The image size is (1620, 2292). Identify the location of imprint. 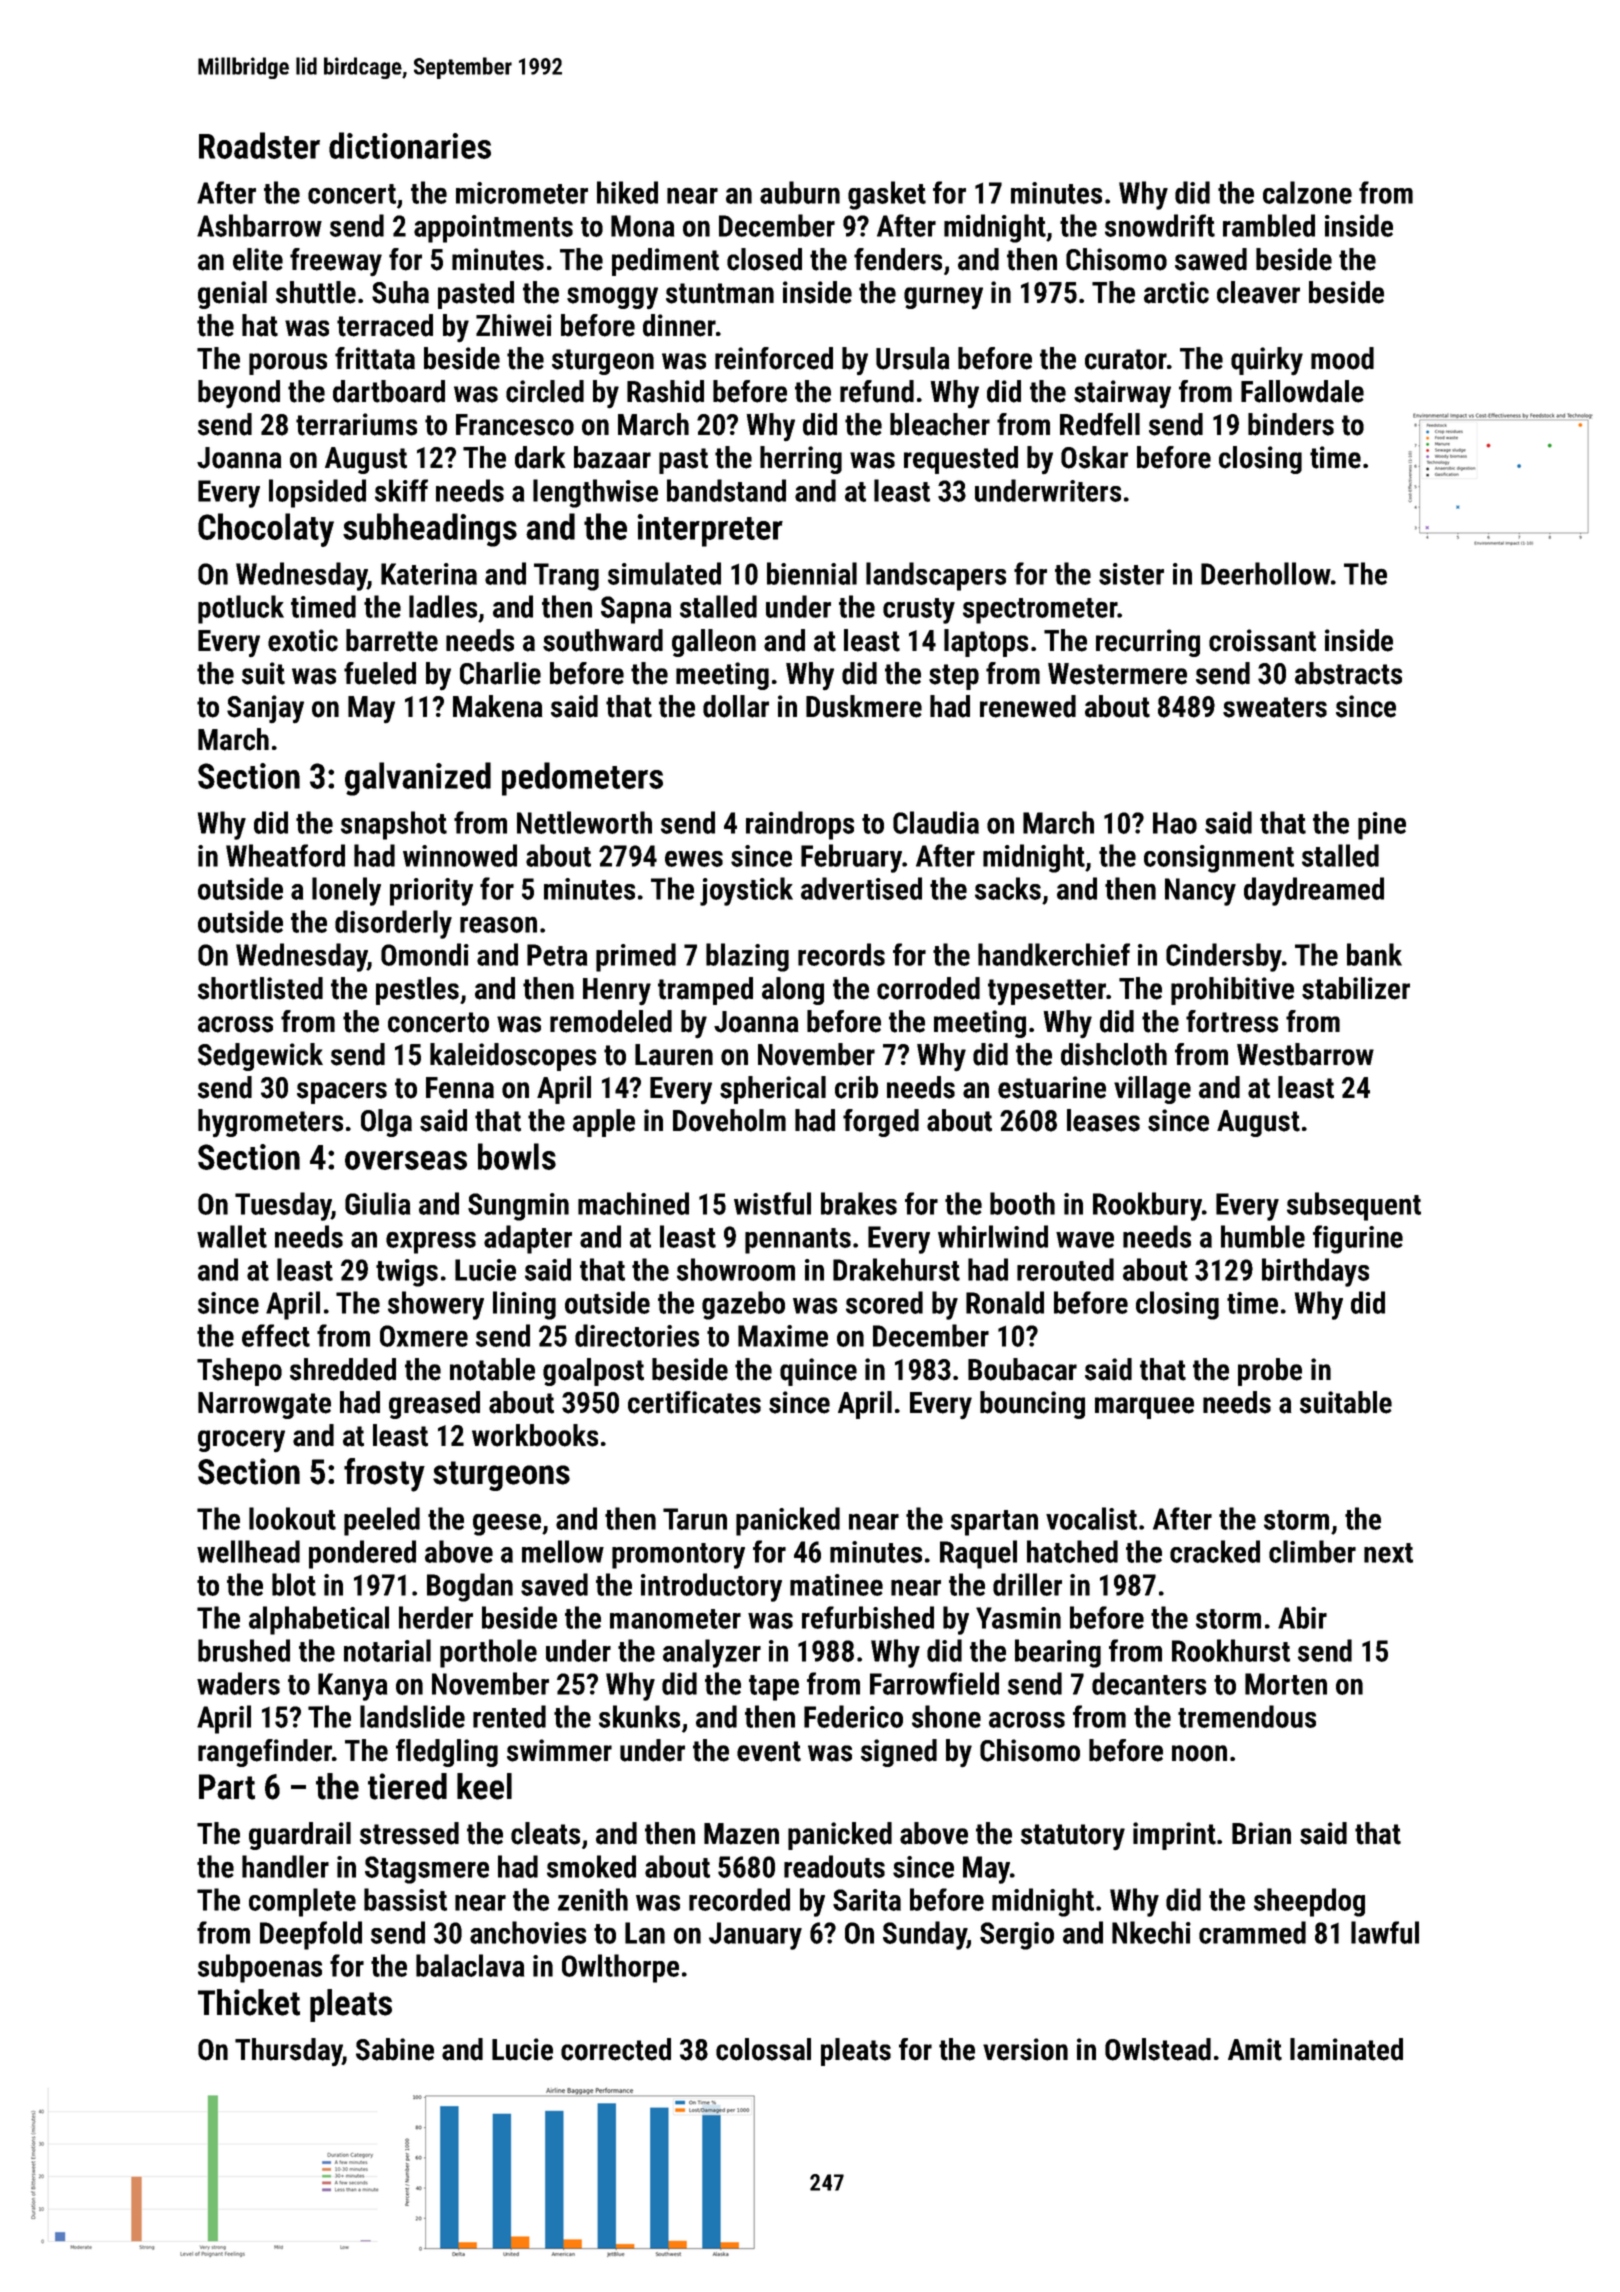
(1174, 1836).
